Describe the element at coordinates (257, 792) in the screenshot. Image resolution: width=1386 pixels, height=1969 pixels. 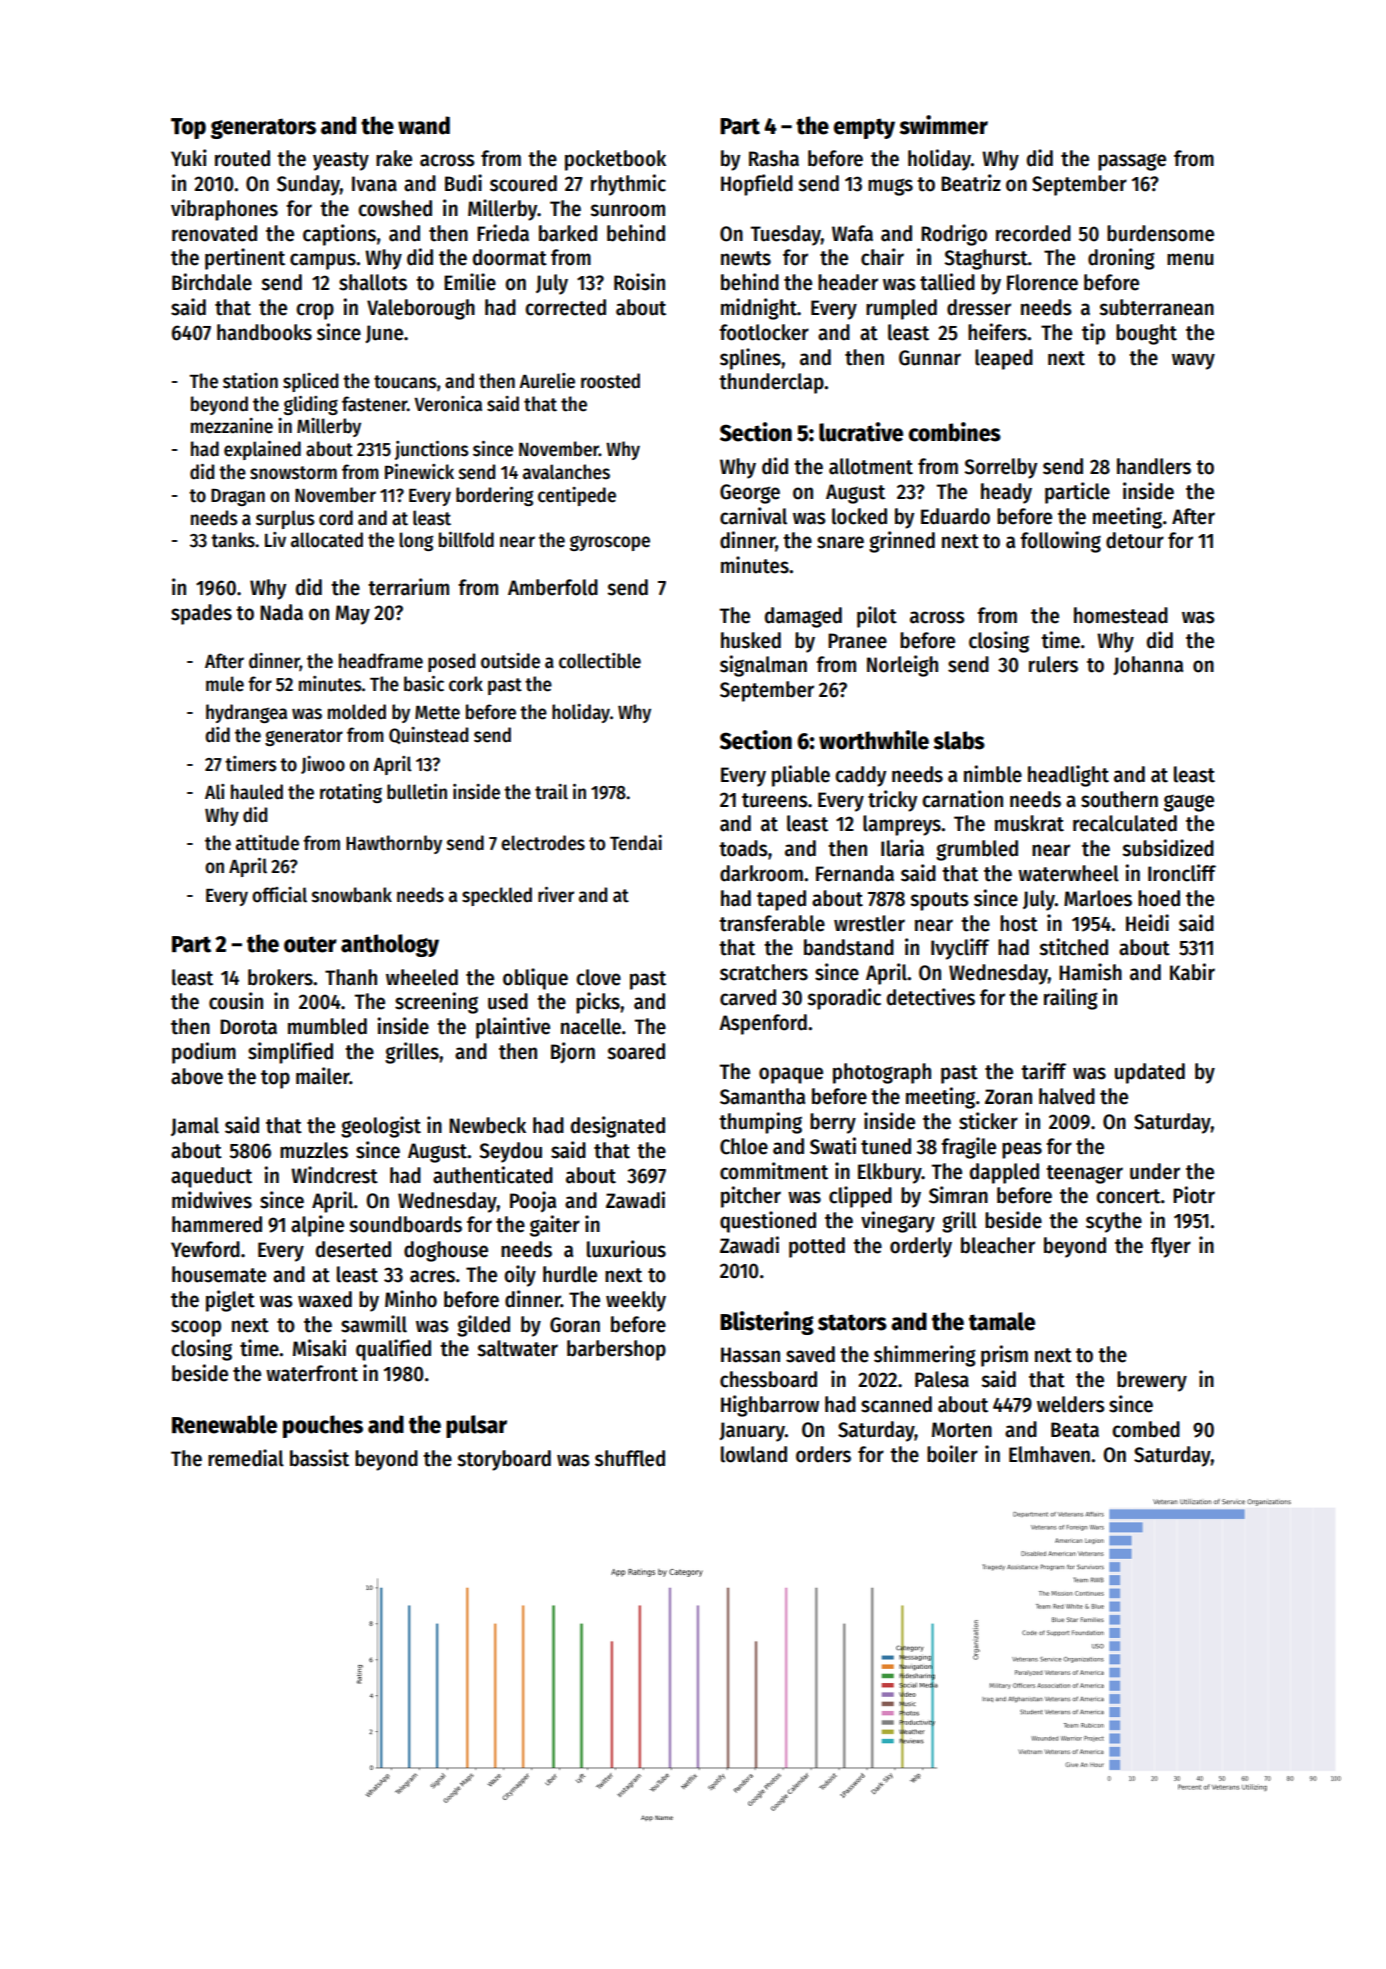
I see `hauled` at that location.
